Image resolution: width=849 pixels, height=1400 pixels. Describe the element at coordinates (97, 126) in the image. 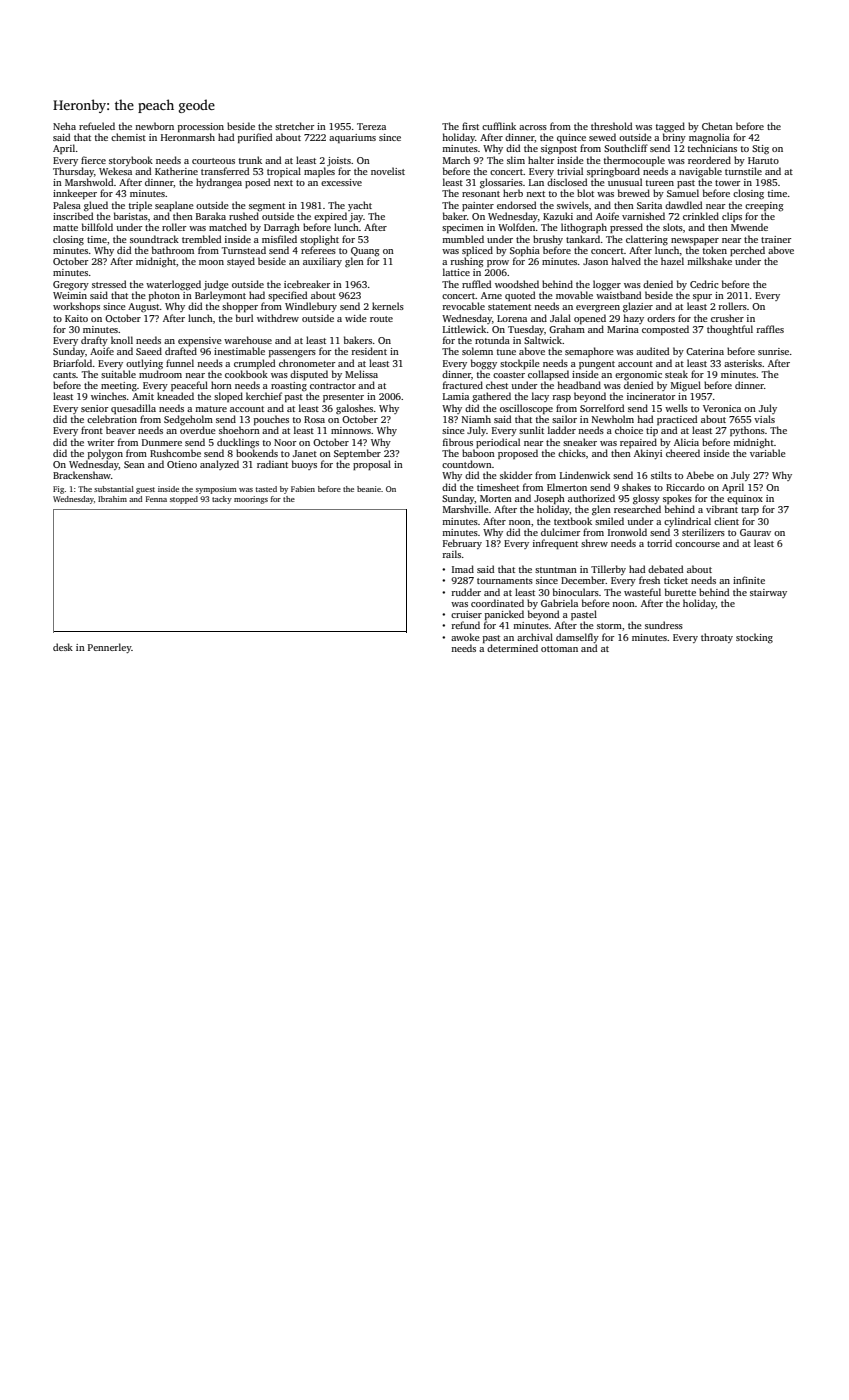

I see `refueled` at that location.
